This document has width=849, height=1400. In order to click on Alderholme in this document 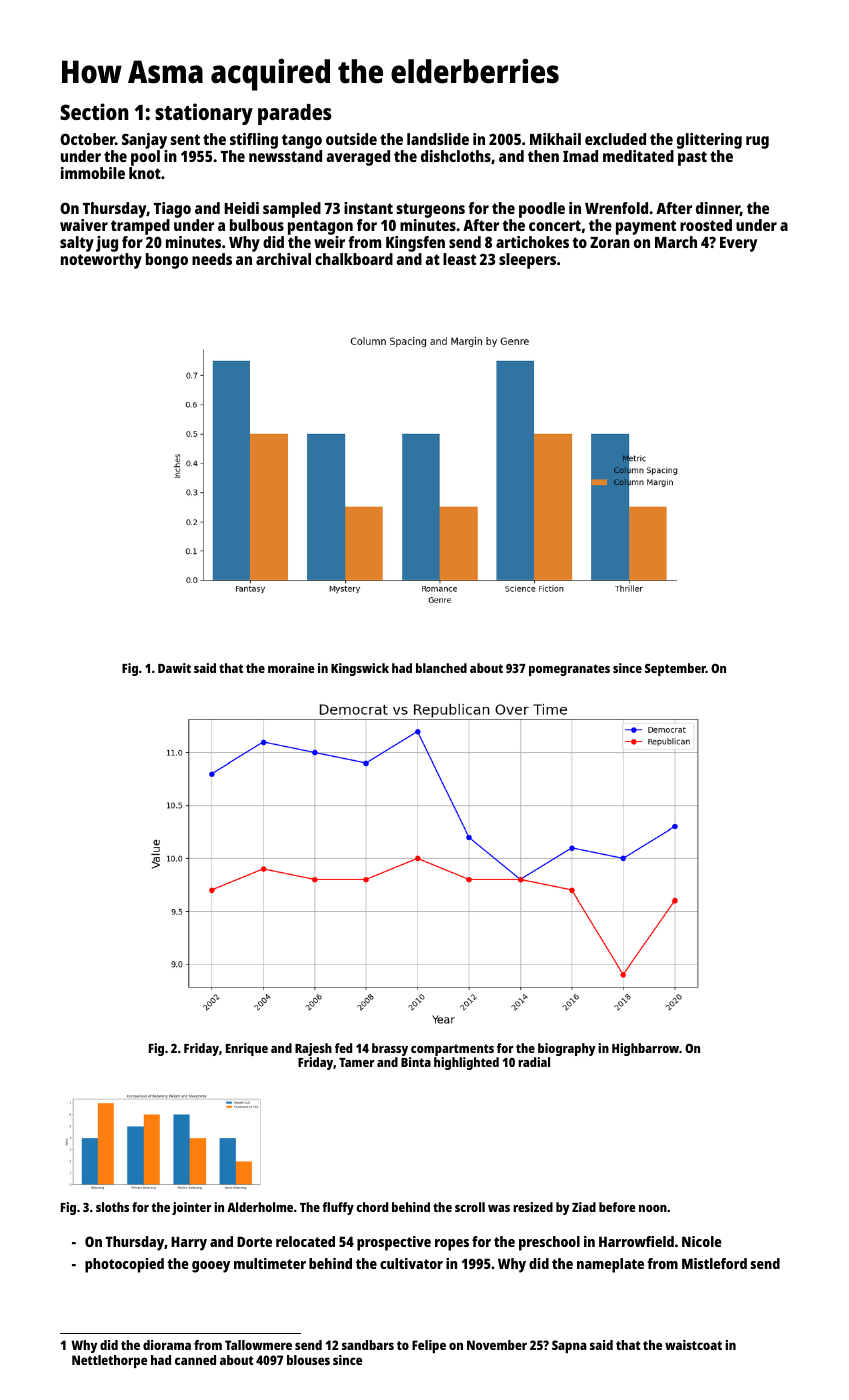, I will do `click(260, 1207)`.
